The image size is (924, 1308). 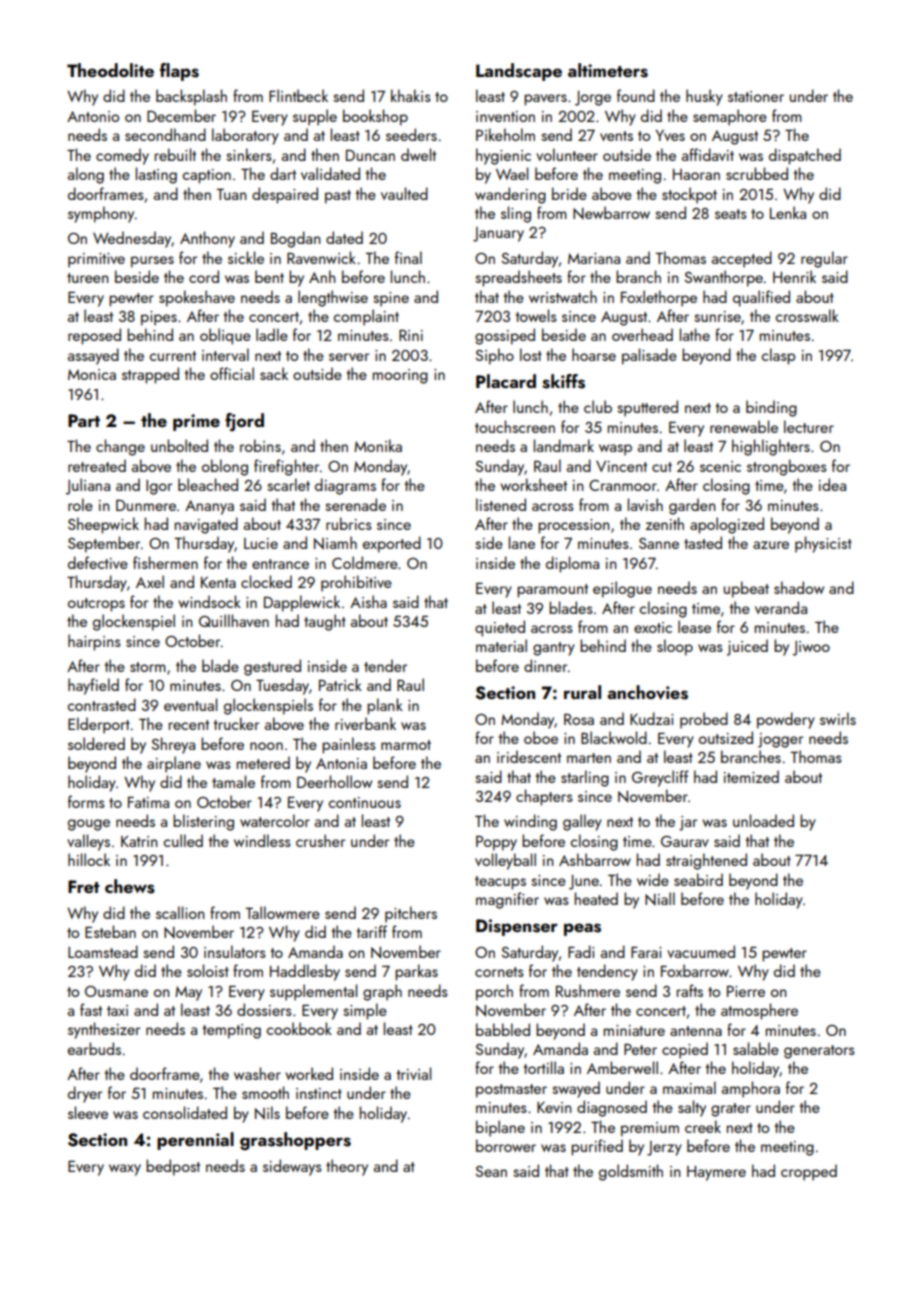 What do you see at coordinates (295, 239) in the screenshot?
I see `Bogdan` at bounding box center [295, 239].
